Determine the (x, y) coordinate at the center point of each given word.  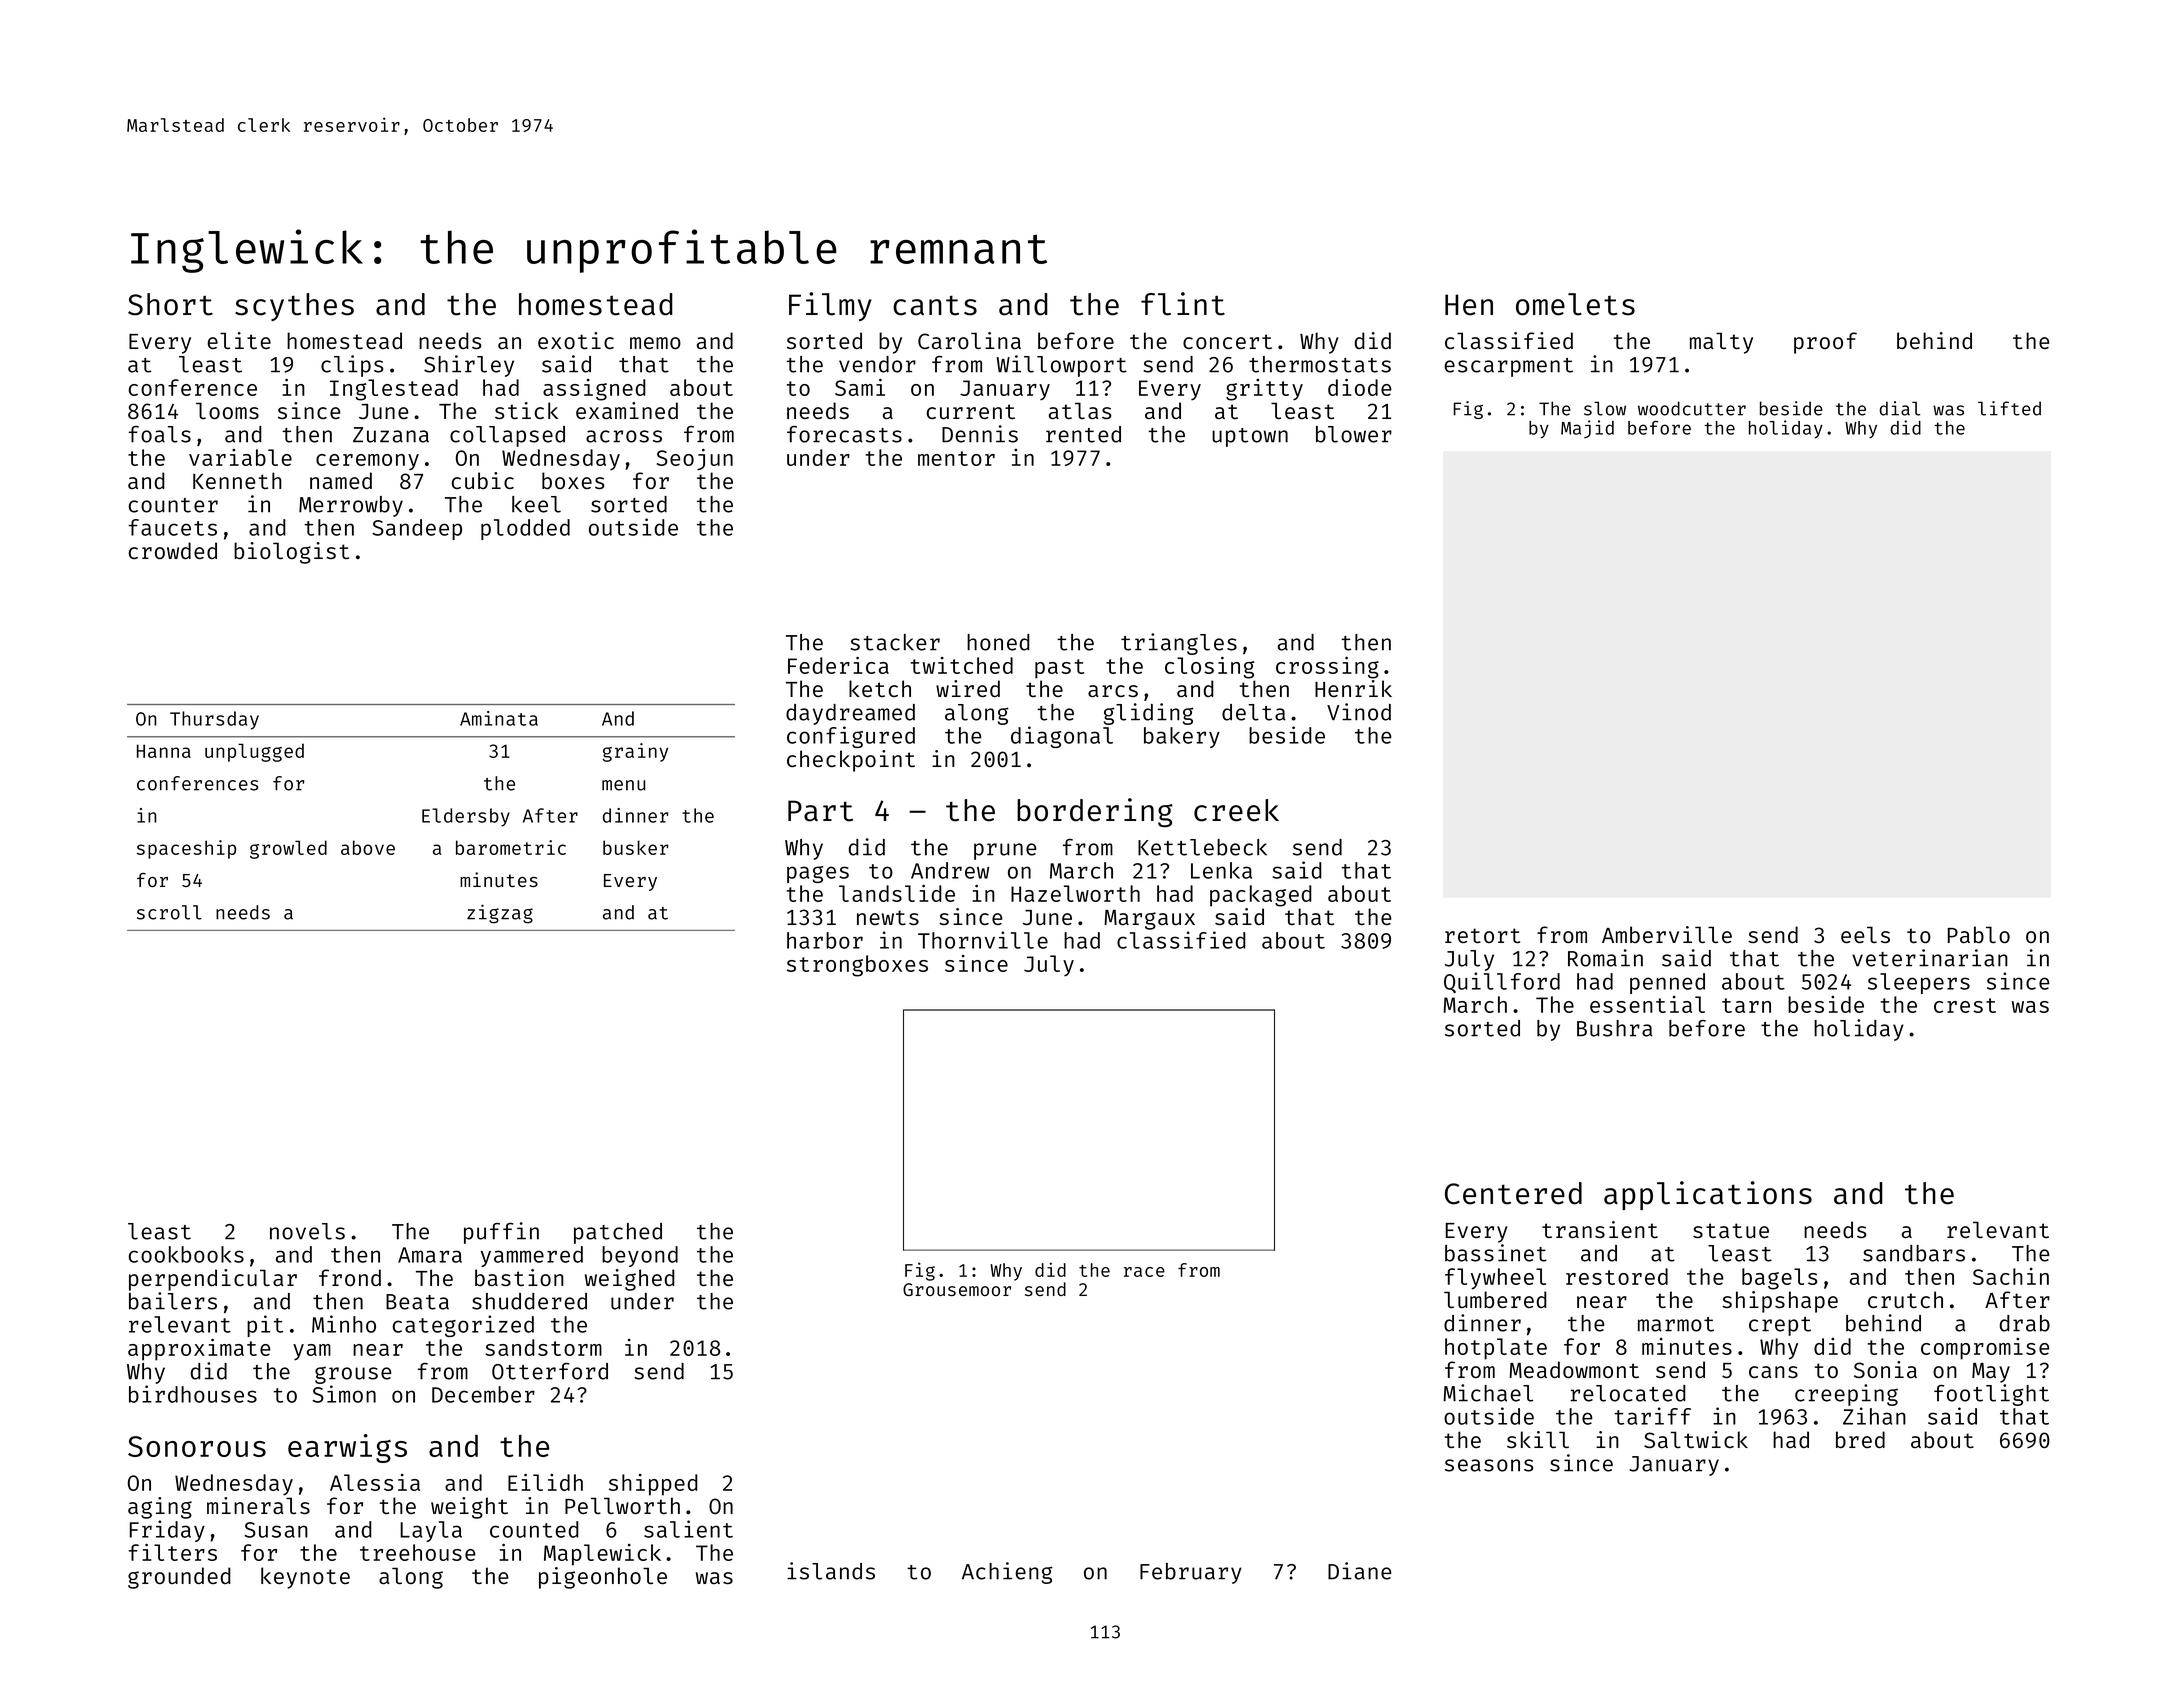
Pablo (1979, 934)
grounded (179, 1578)
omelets (1575, 304)
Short (170, 304)
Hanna (164, 751)
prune (1005, 851)
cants (935, 305)
